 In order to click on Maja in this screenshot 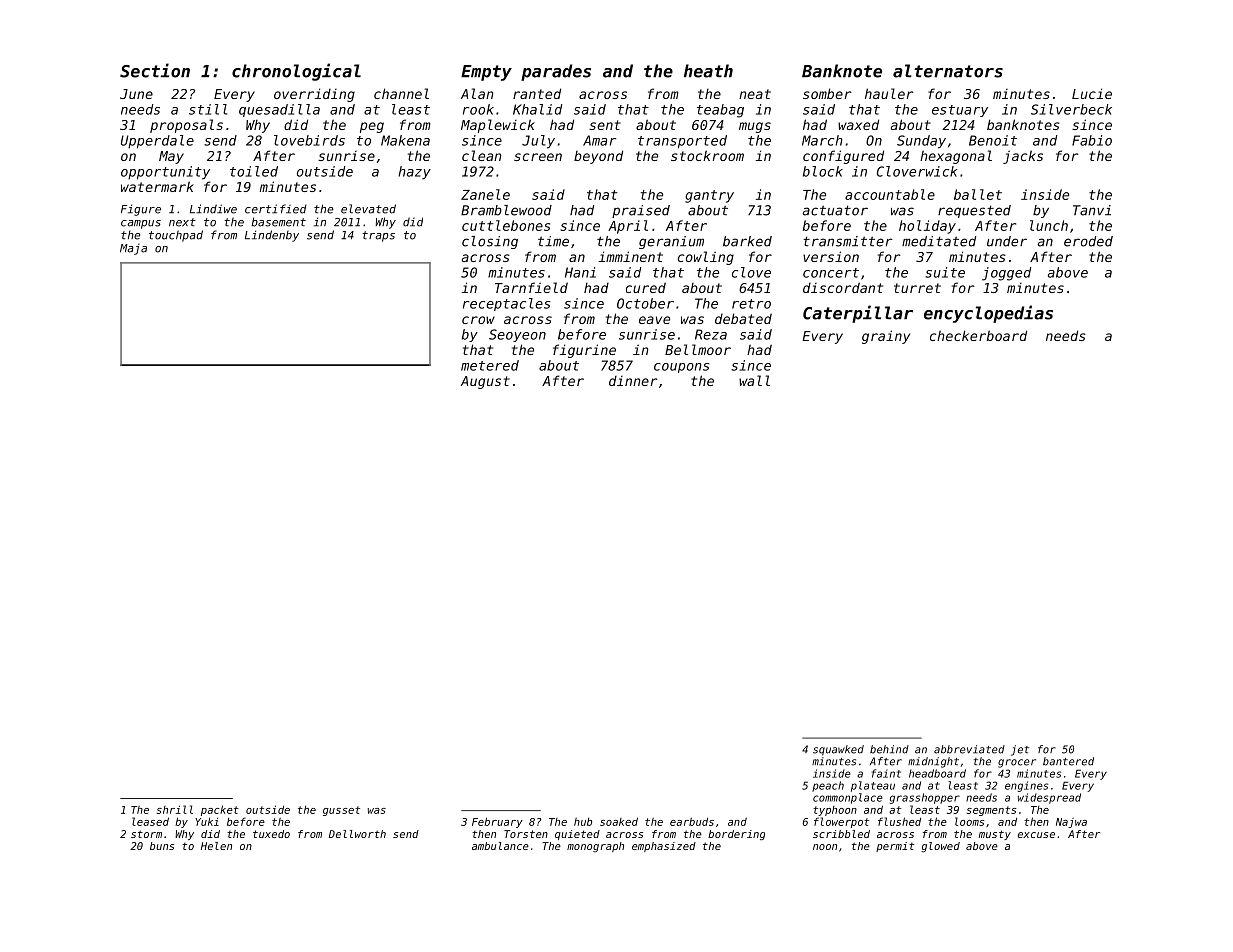, I will do `click(133, 249)`.
